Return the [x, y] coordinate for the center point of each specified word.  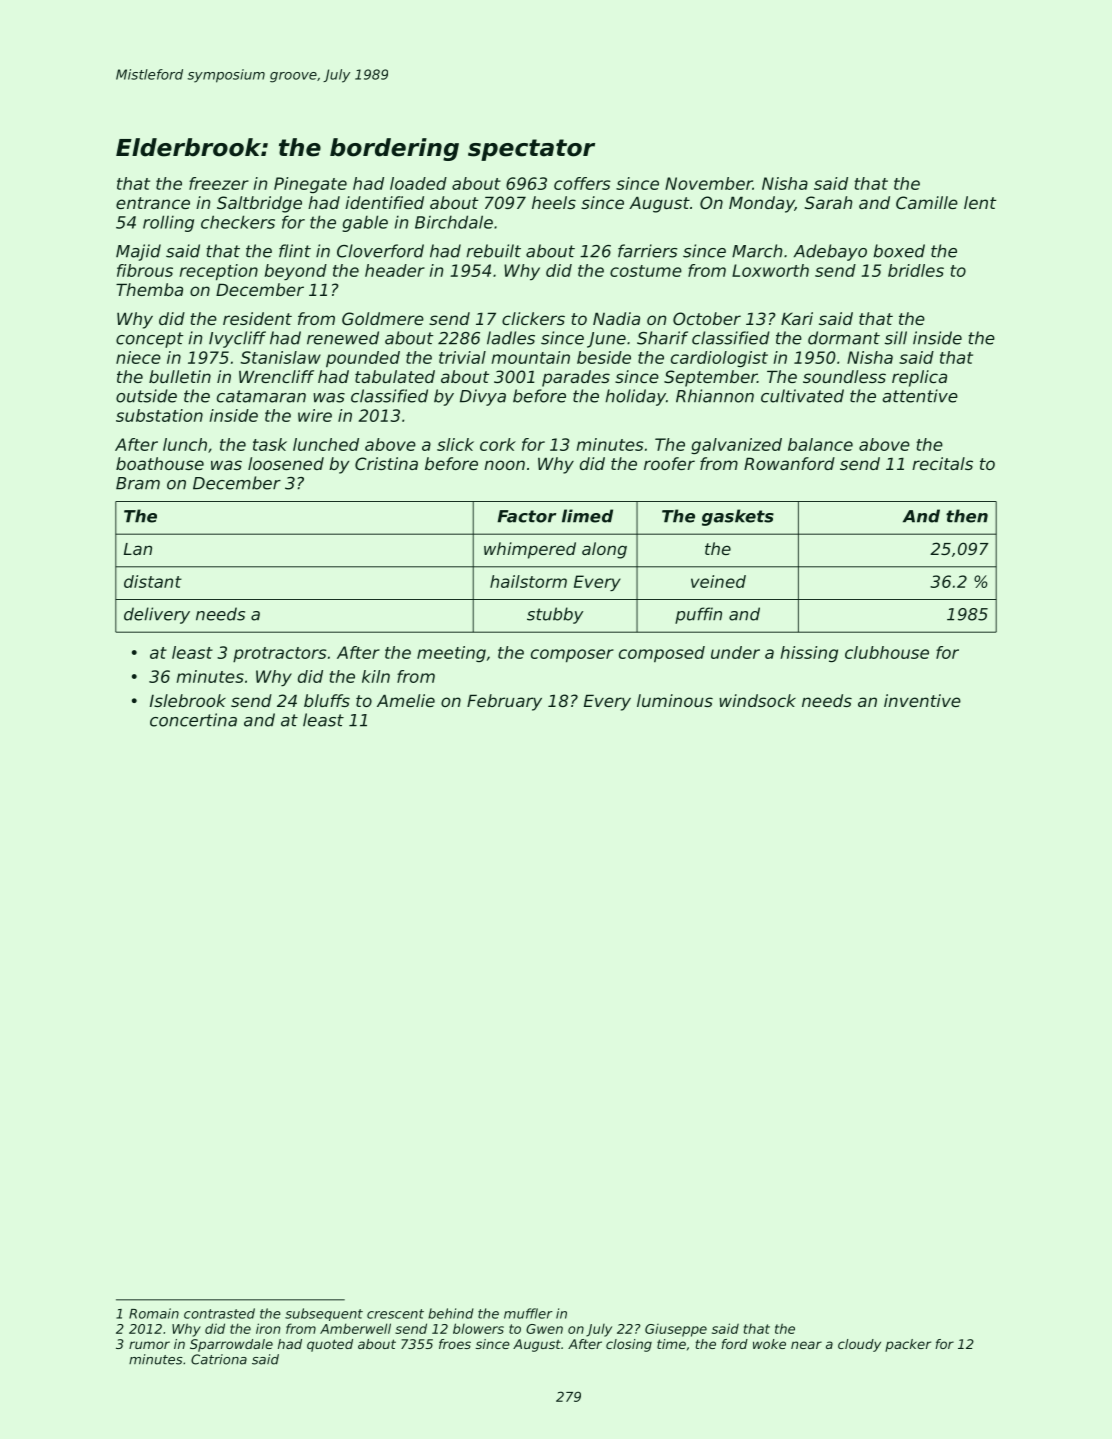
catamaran [261, 396]
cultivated [802, 396]
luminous [675, 700]
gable [365, 223]
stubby [555, 615]
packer [908, 1345]
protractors [280, 655]
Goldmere [383, 318]
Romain [154, 1313]
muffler [528, 1313]
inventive [922, 700]
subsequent [324, 1314]
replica [919, 378]
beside [604, 357]
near [806, 1345]
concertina [193, 720]
